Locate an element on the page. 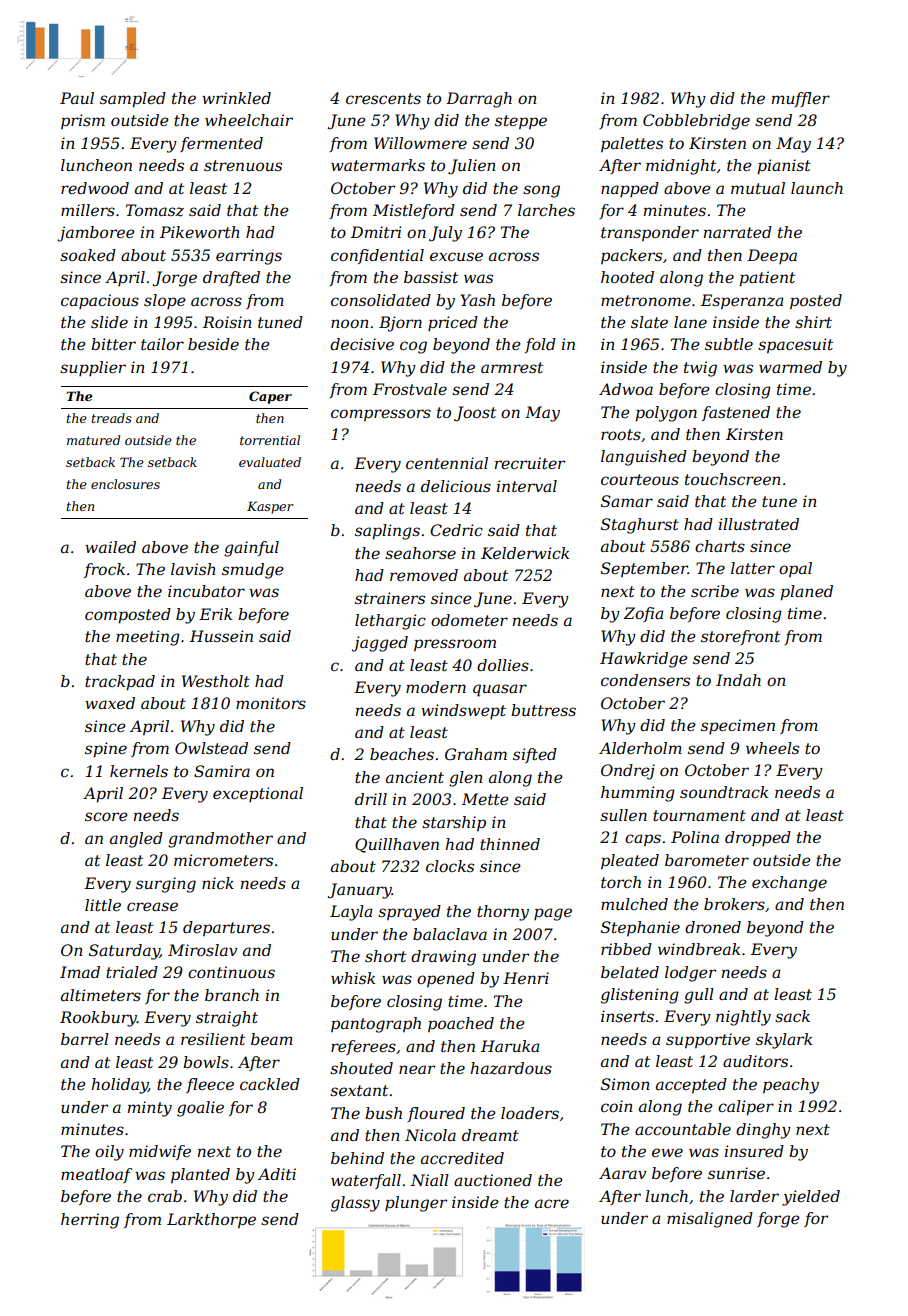 The image size is (908, 1316). beside is located at coordinates (213, 344).
